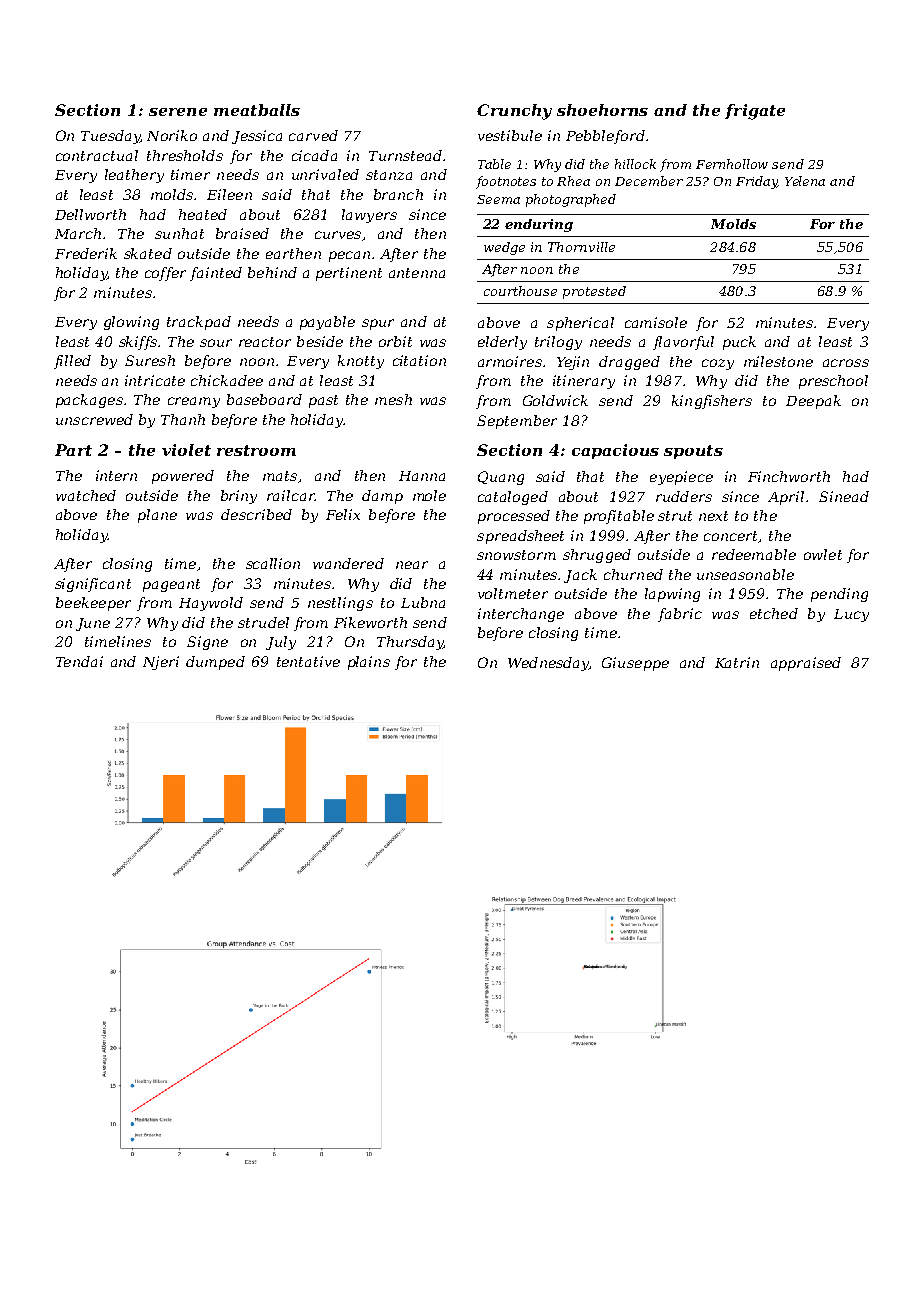  Describe the element at coordinates (327, 323) in the screenshot. I see `payable` at that location.
